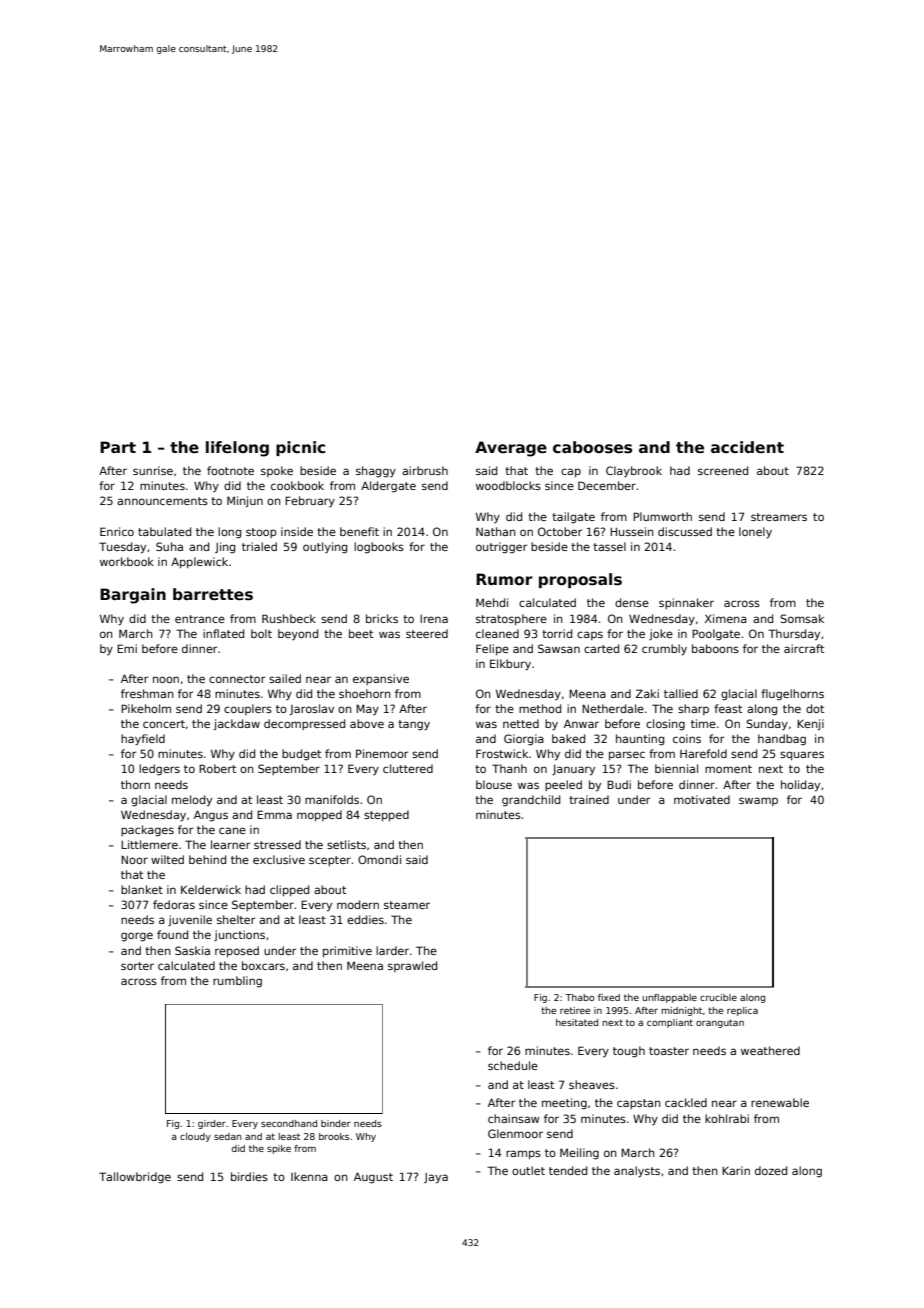  What do you see at coordinates (747, 447) in the page?
I see `accident` at bounding box center [747, 447].
